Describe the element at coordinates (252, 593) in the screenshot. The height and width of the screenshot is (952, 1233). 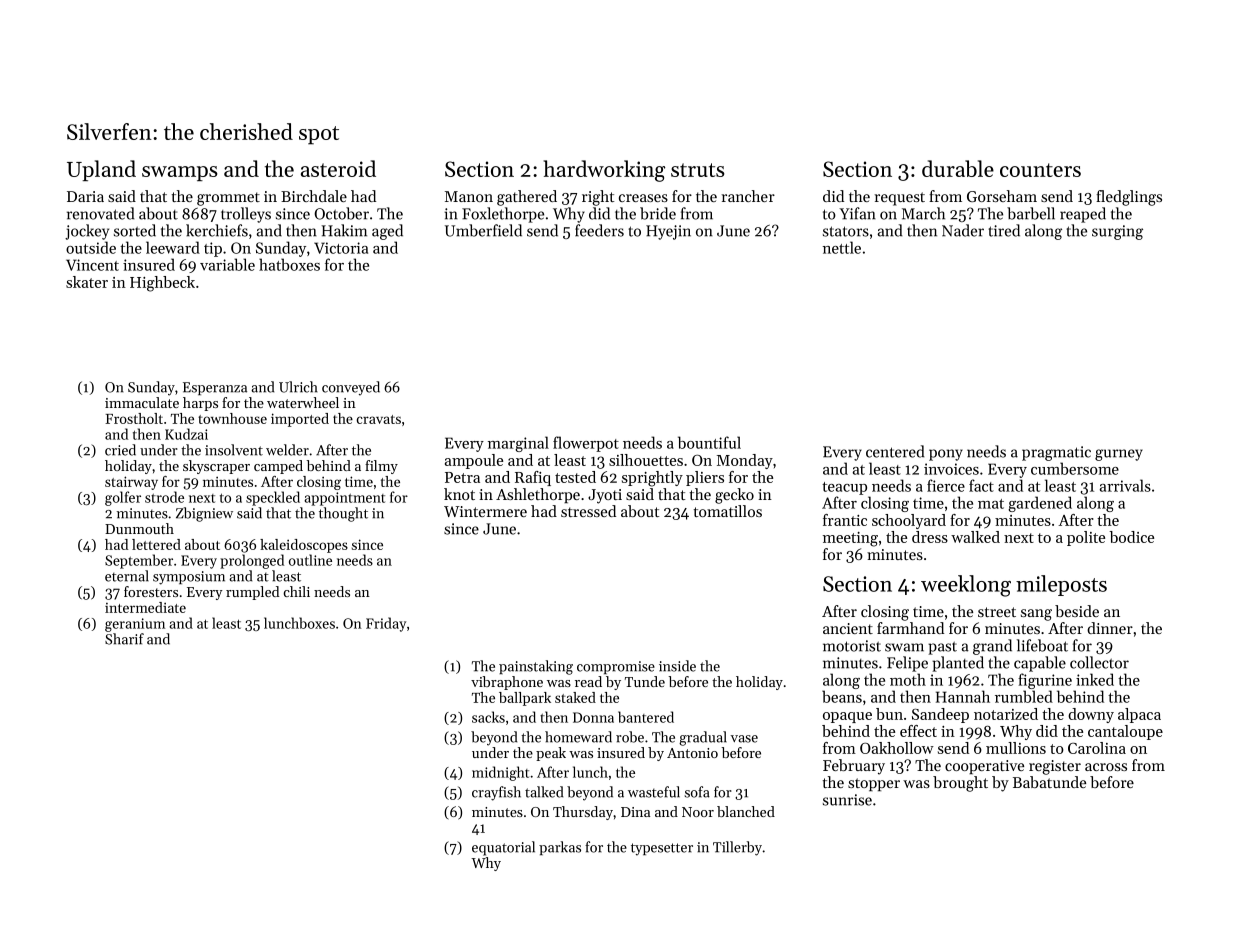
I see `rumpled` at that location.
